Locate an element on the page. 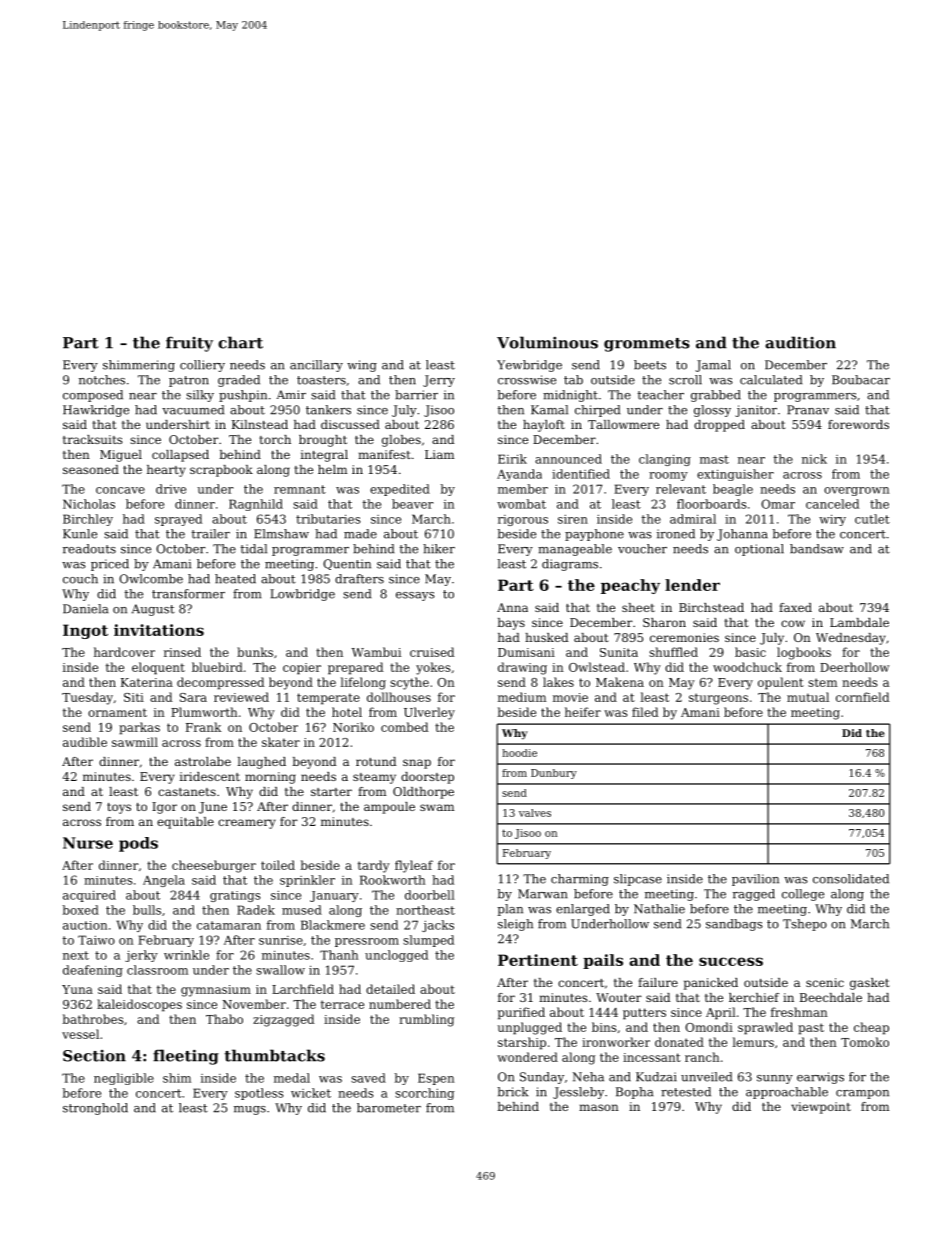 This page has width=952, height=1233. shuffled is located at coordinates (673, 652).
